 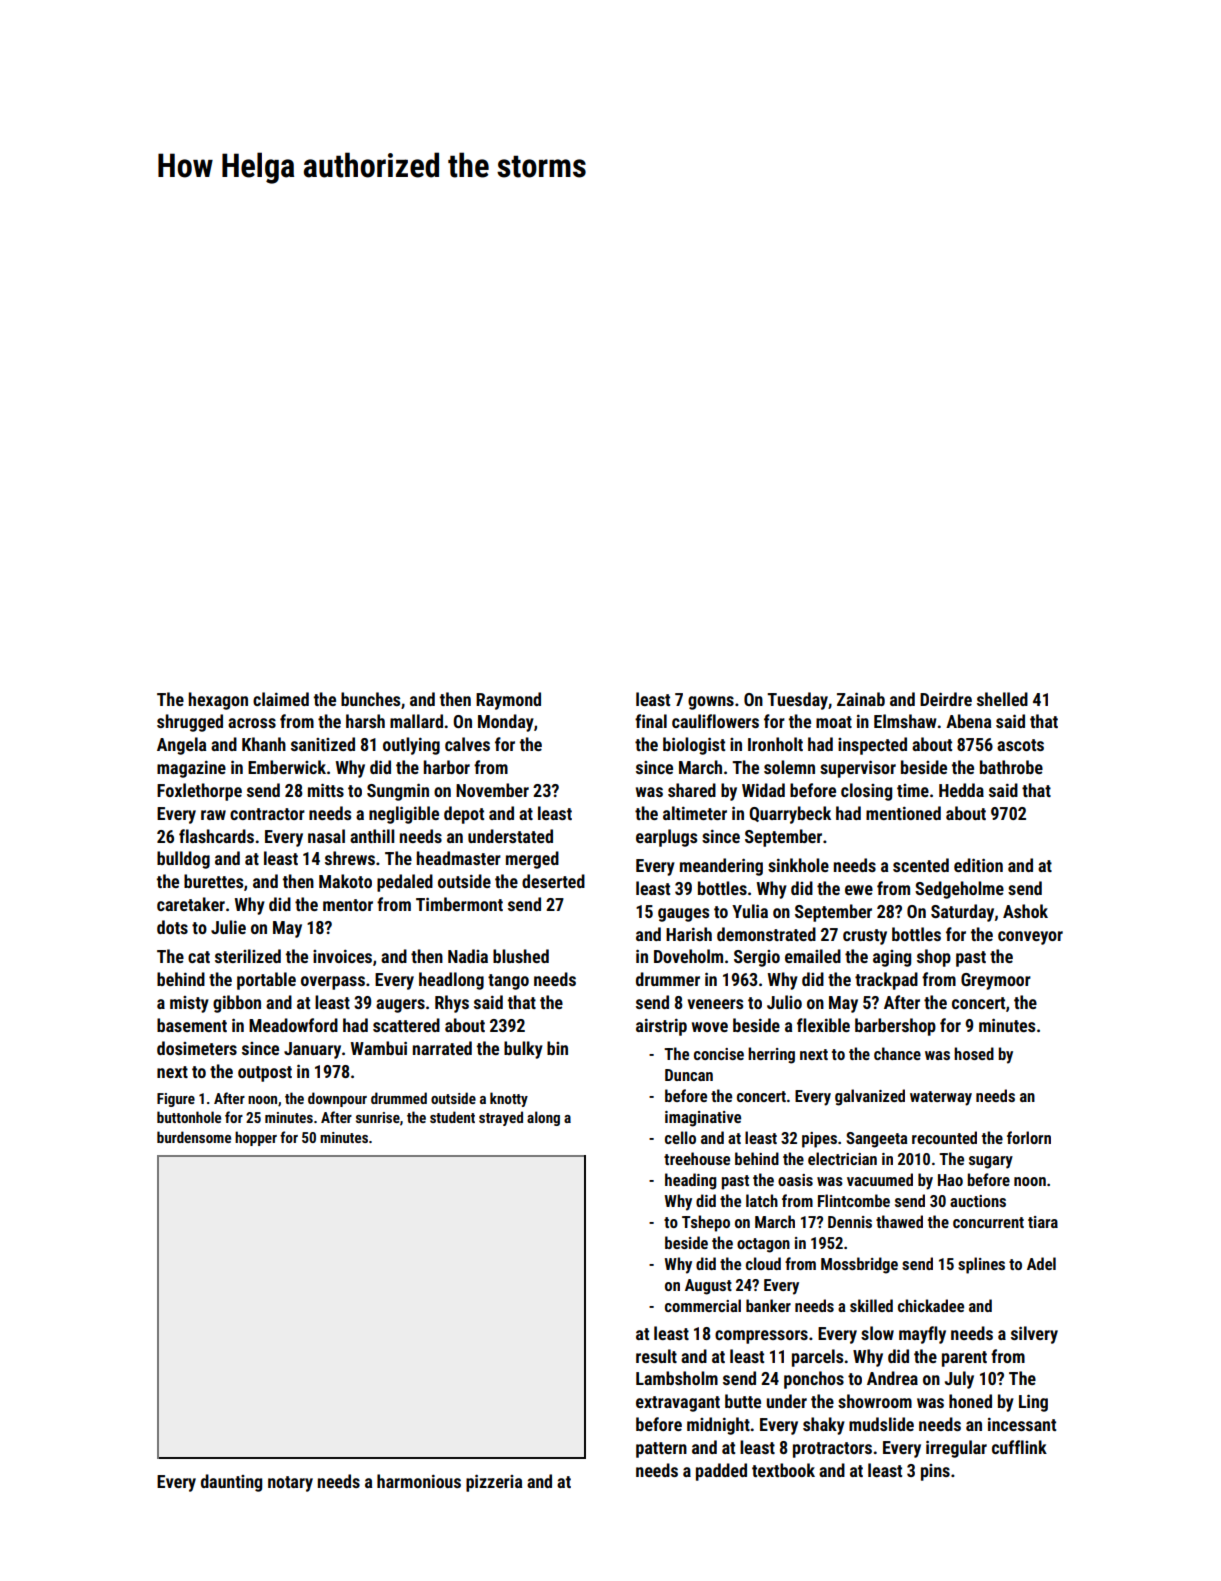 What do you see at coordinates (194, 1137) in the screenshot?
I see `burdensome` at bounding box center [194, 1137].
